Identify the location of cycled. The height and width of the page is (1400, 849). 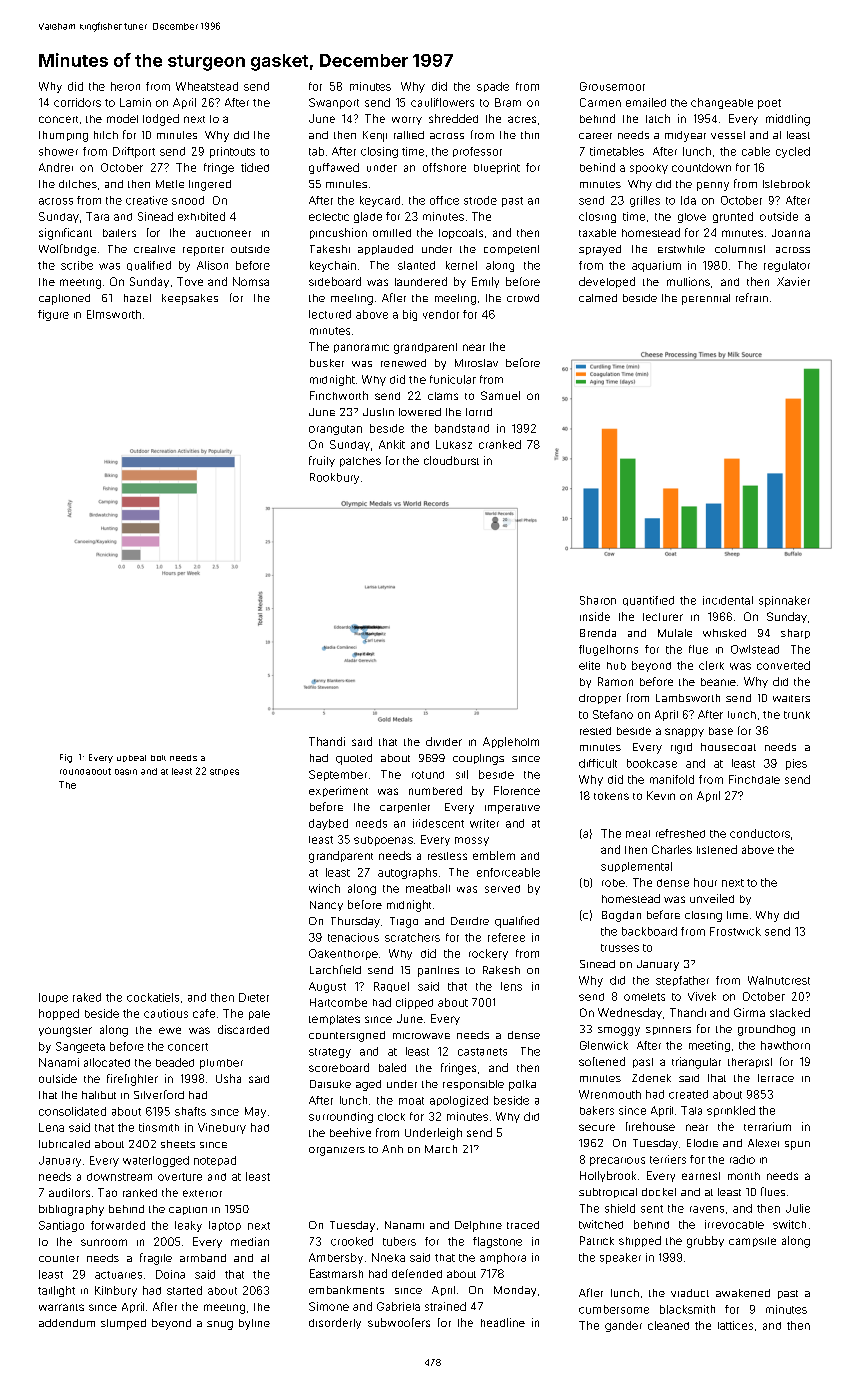
(793, 152).
